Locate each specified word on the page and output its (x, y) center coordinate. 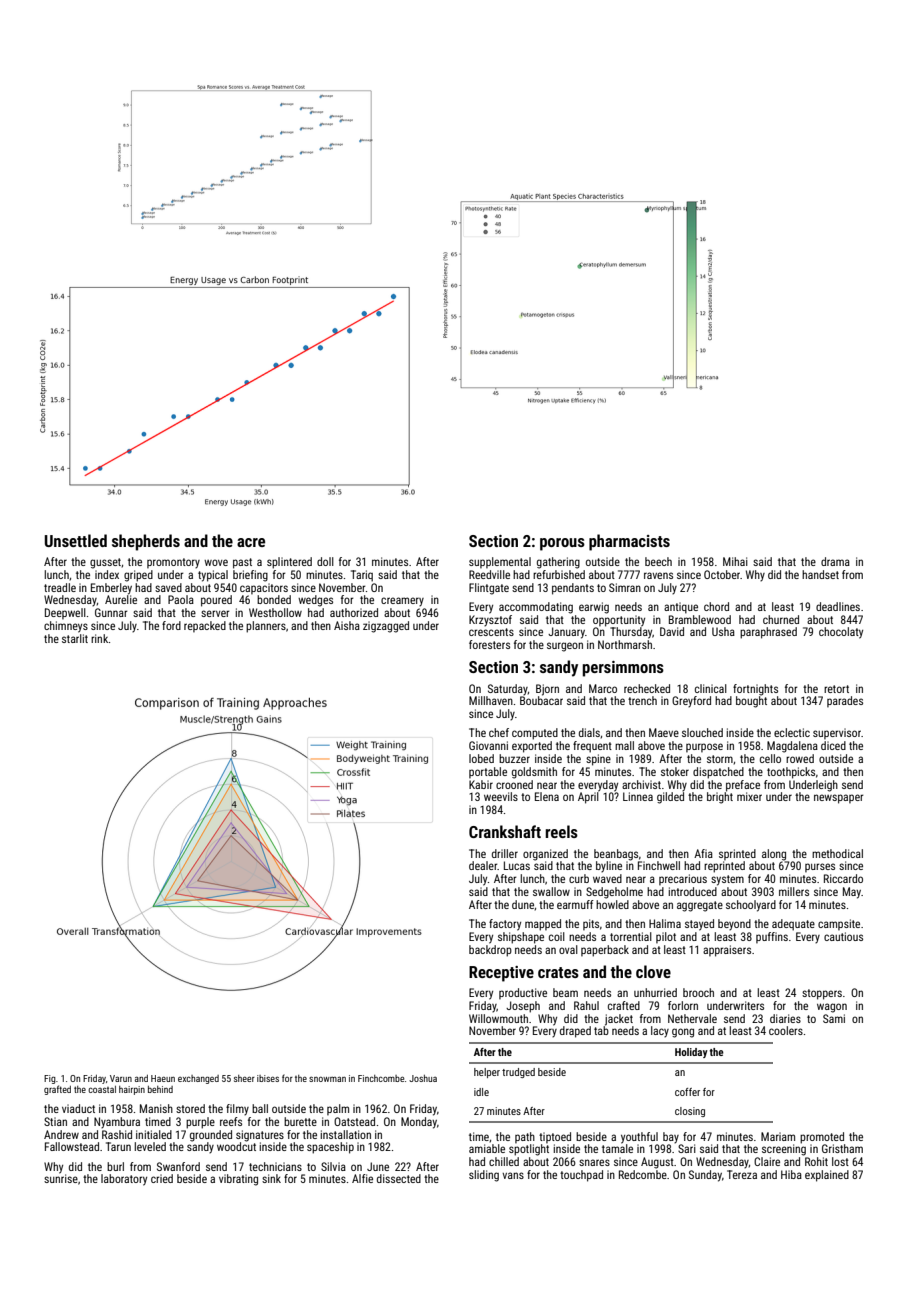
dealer (483, 865)
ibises (268, 1078)
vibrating (238, 1180)
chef (499, 732)
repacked (205, 626)
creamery (402, 602)
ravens (658, 575)
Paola (181, 599)
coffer (687, 1092)
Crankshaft (505, 831)
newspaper (839, 799)
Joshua (423, 1078)
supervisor (837, 733)
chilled (504, 1161)
